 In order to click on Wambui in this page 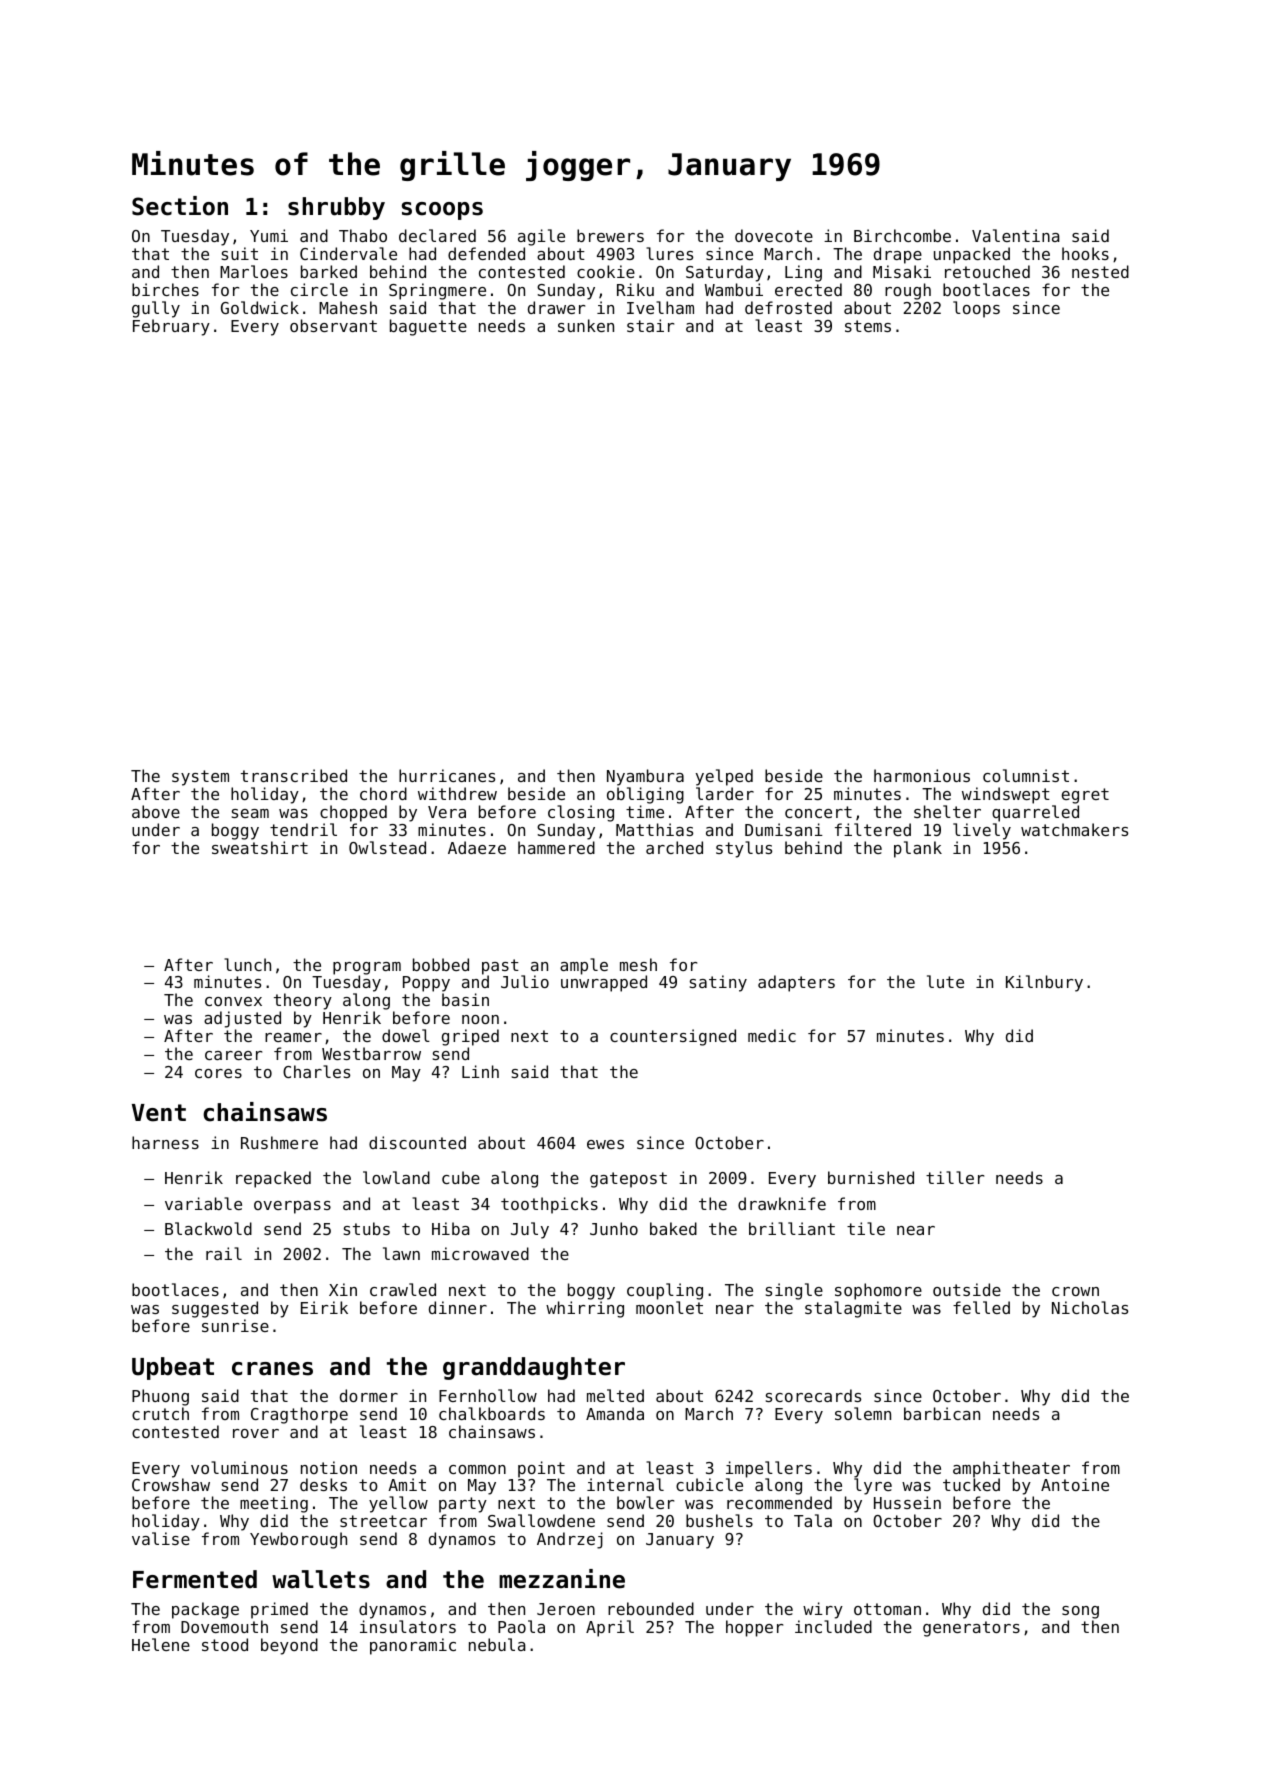, I will do `click(734, 289)`.
